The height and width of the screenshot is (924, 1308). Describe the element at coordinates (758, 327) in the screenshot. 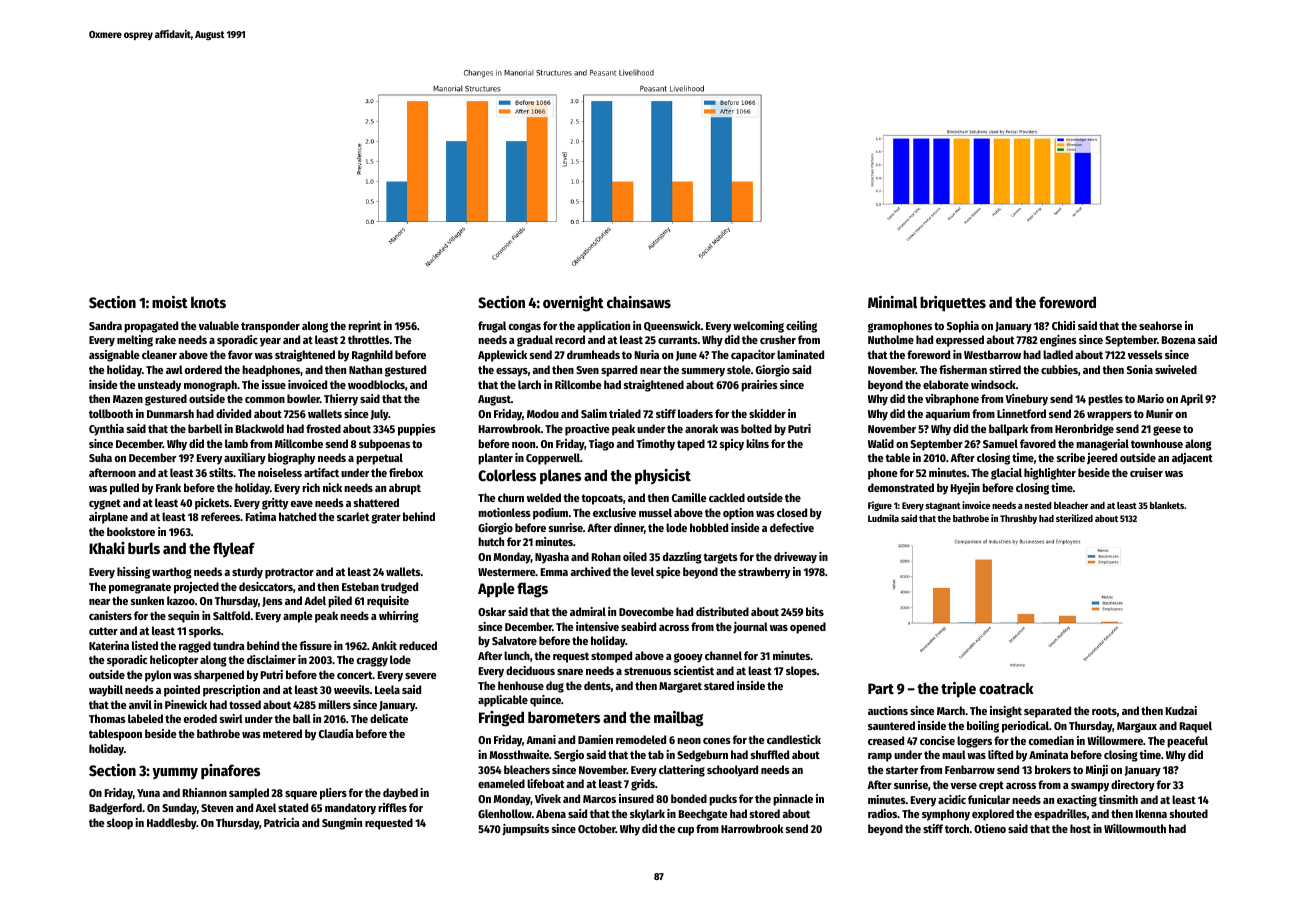

I see `welcoming` at that location.
